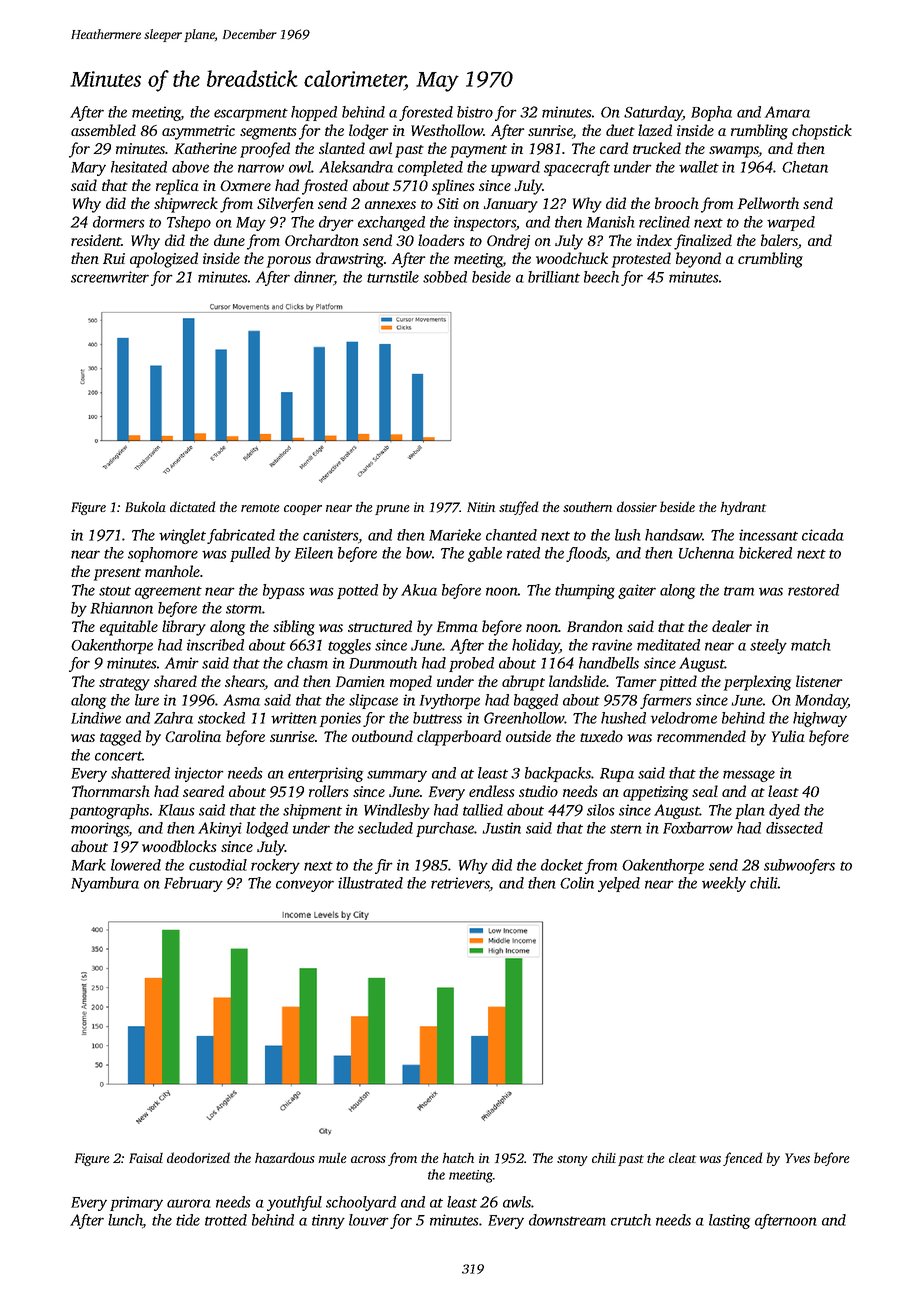 This screenshot has width=924, height=1308. I want to click on dinner, so click(314, 278).
